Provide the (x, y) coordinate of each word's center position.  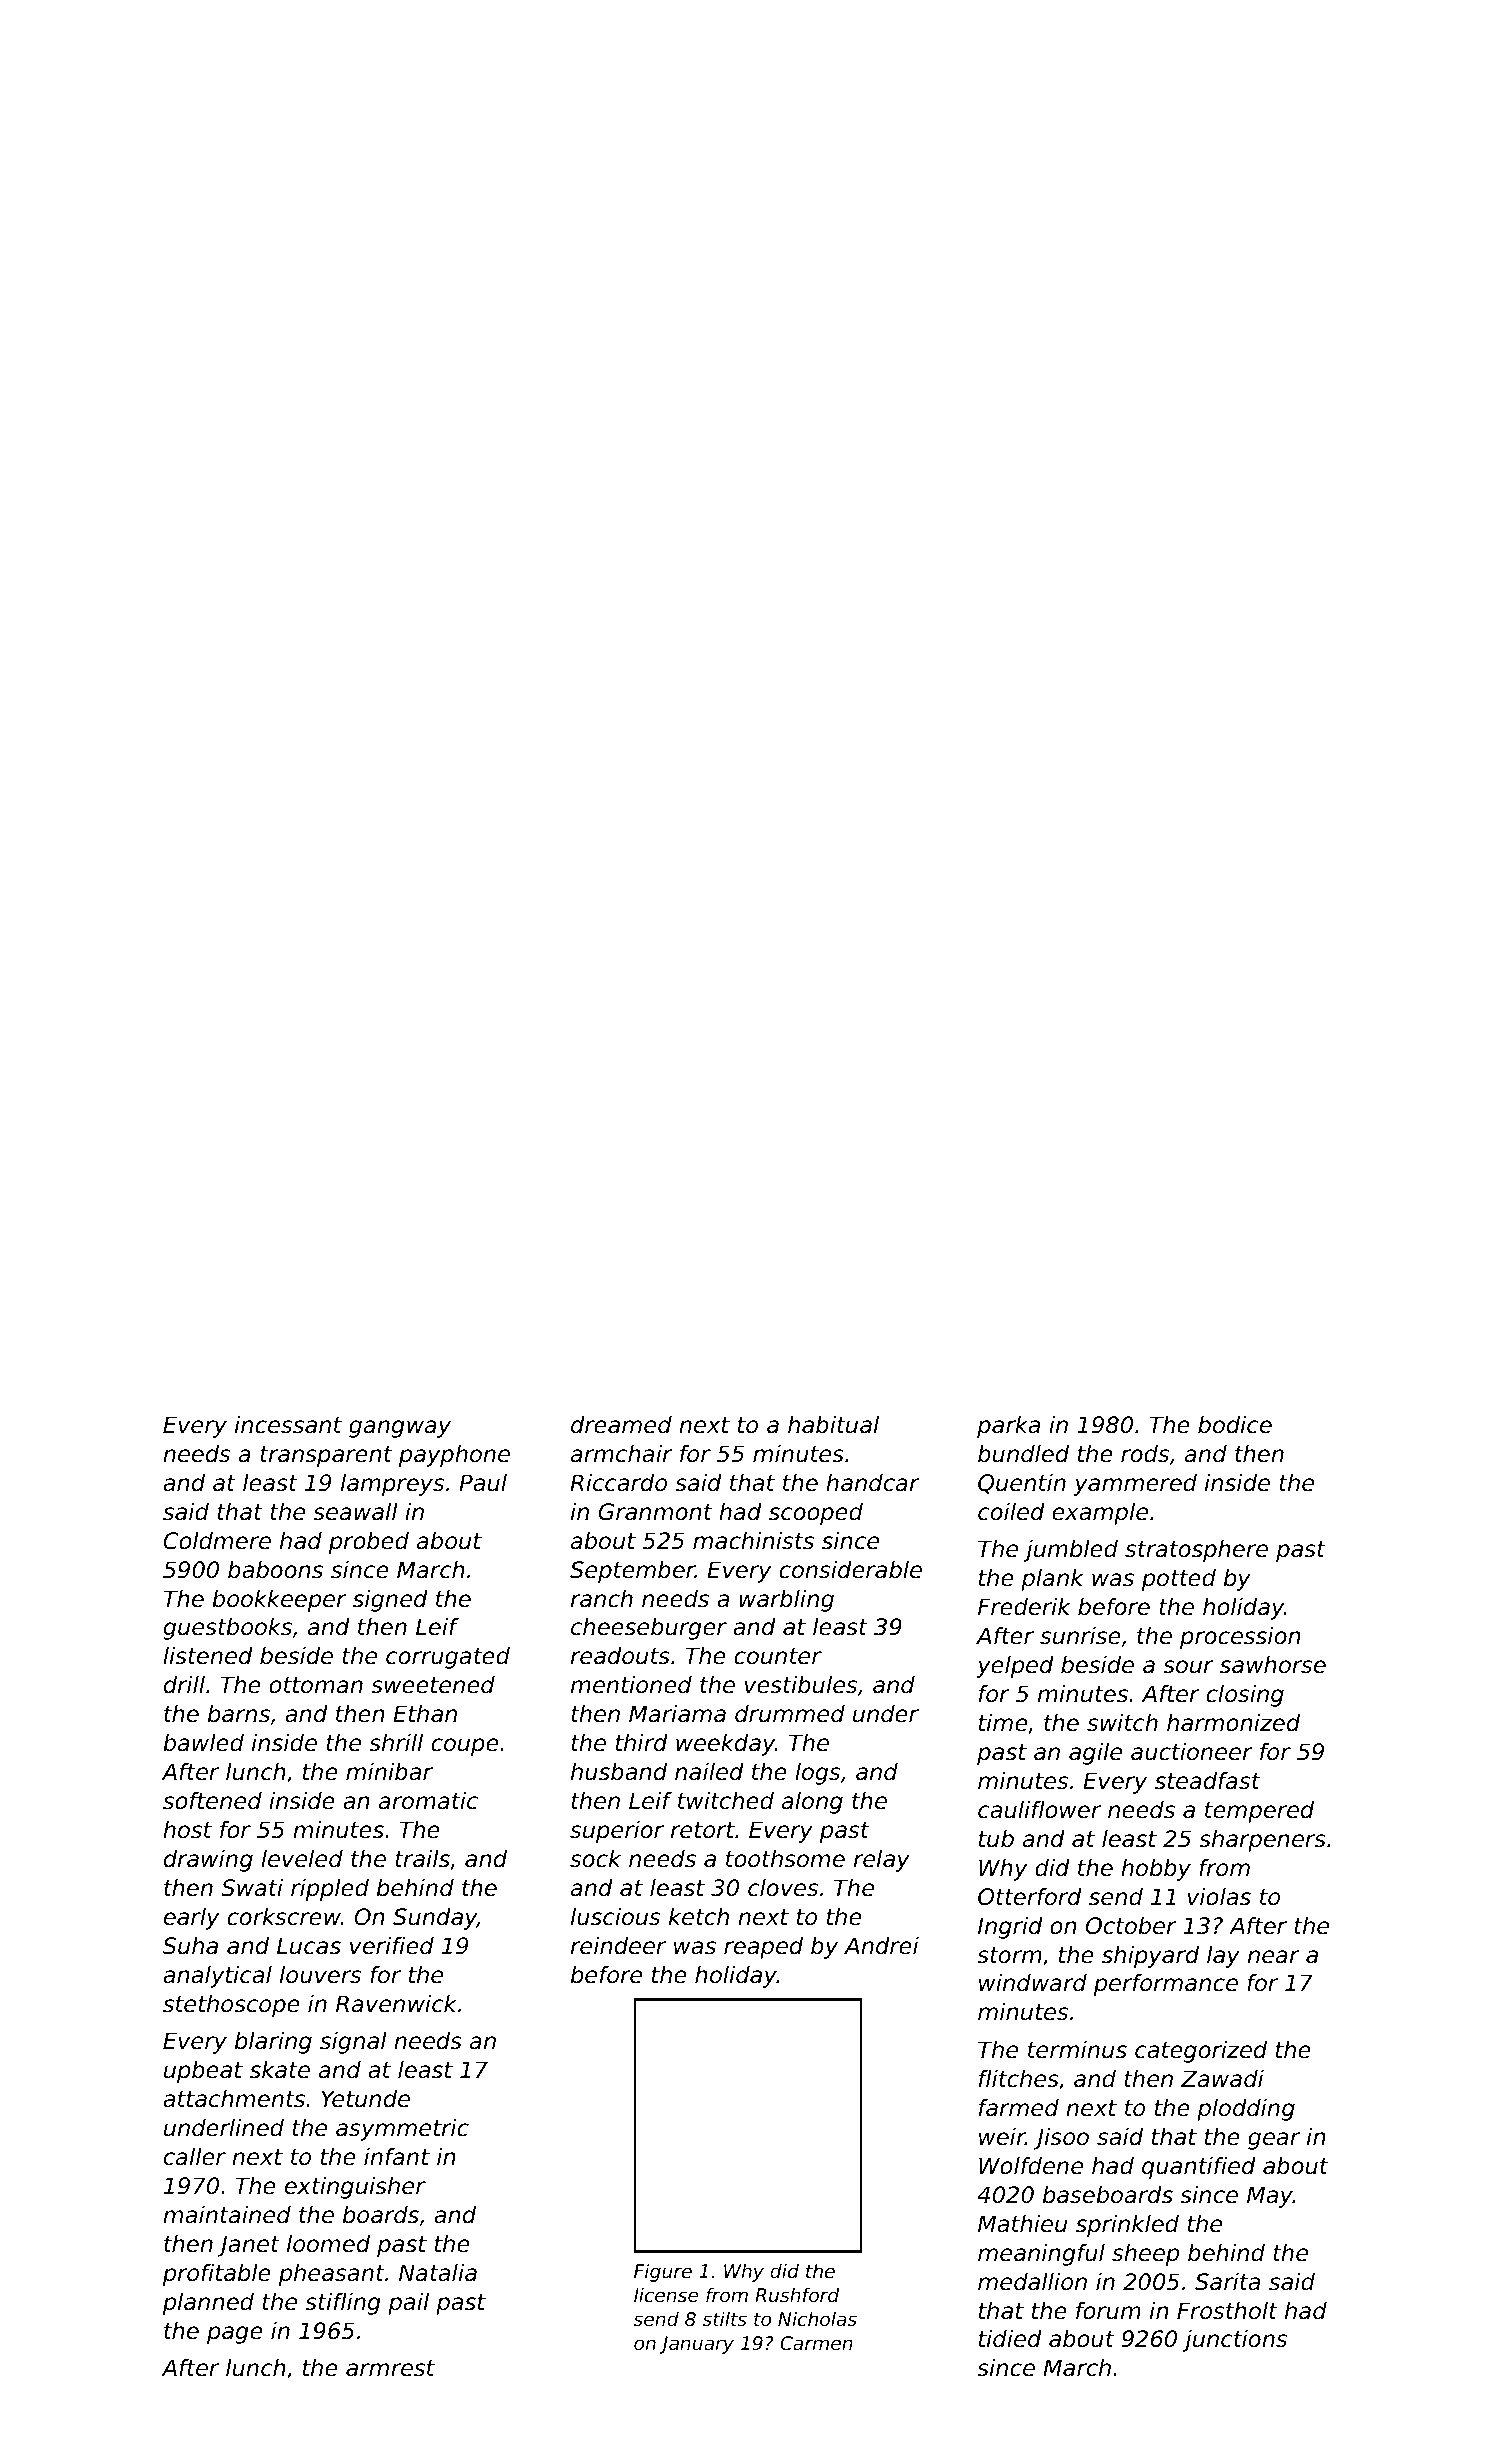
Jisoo (1061, 2139)
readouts (620, 1656)
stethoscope (231, 2006)
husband (619, 1772)
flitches (1019, 2079)
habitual (833, 1425)
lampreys (392, 1485)
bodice (1235, 1425)
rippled (330, 1890)
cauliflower (1039, 1810)
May (1270, 2197)
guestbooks (227, 1629)
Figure (663, 2272)
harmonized (1233, 1723)
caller (195, 2157)
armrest (390, 2368)
